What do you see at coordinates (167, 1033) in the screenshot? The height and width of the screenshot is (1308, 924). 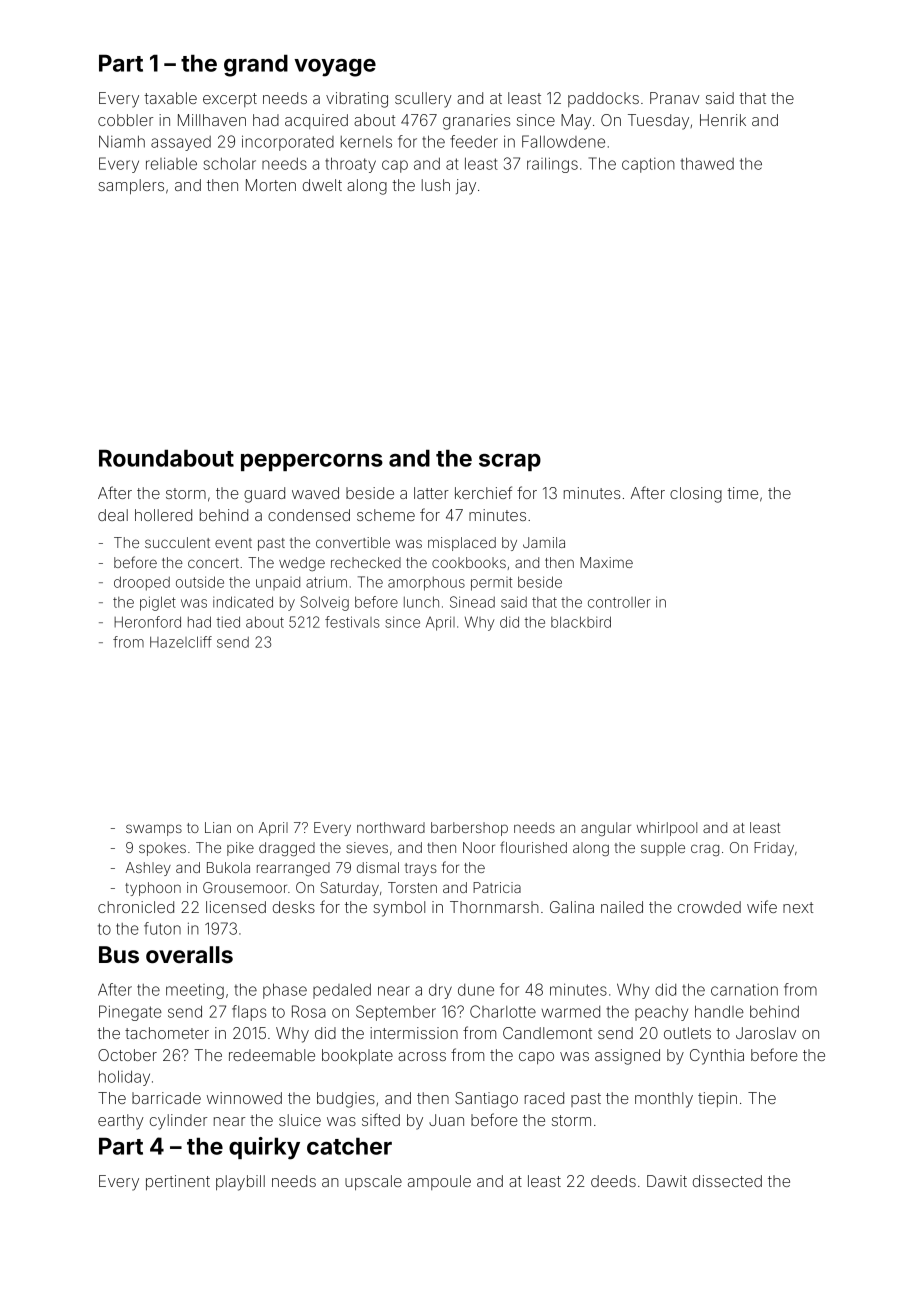 I see `tachometer` at bounding box center [167, 1033].
